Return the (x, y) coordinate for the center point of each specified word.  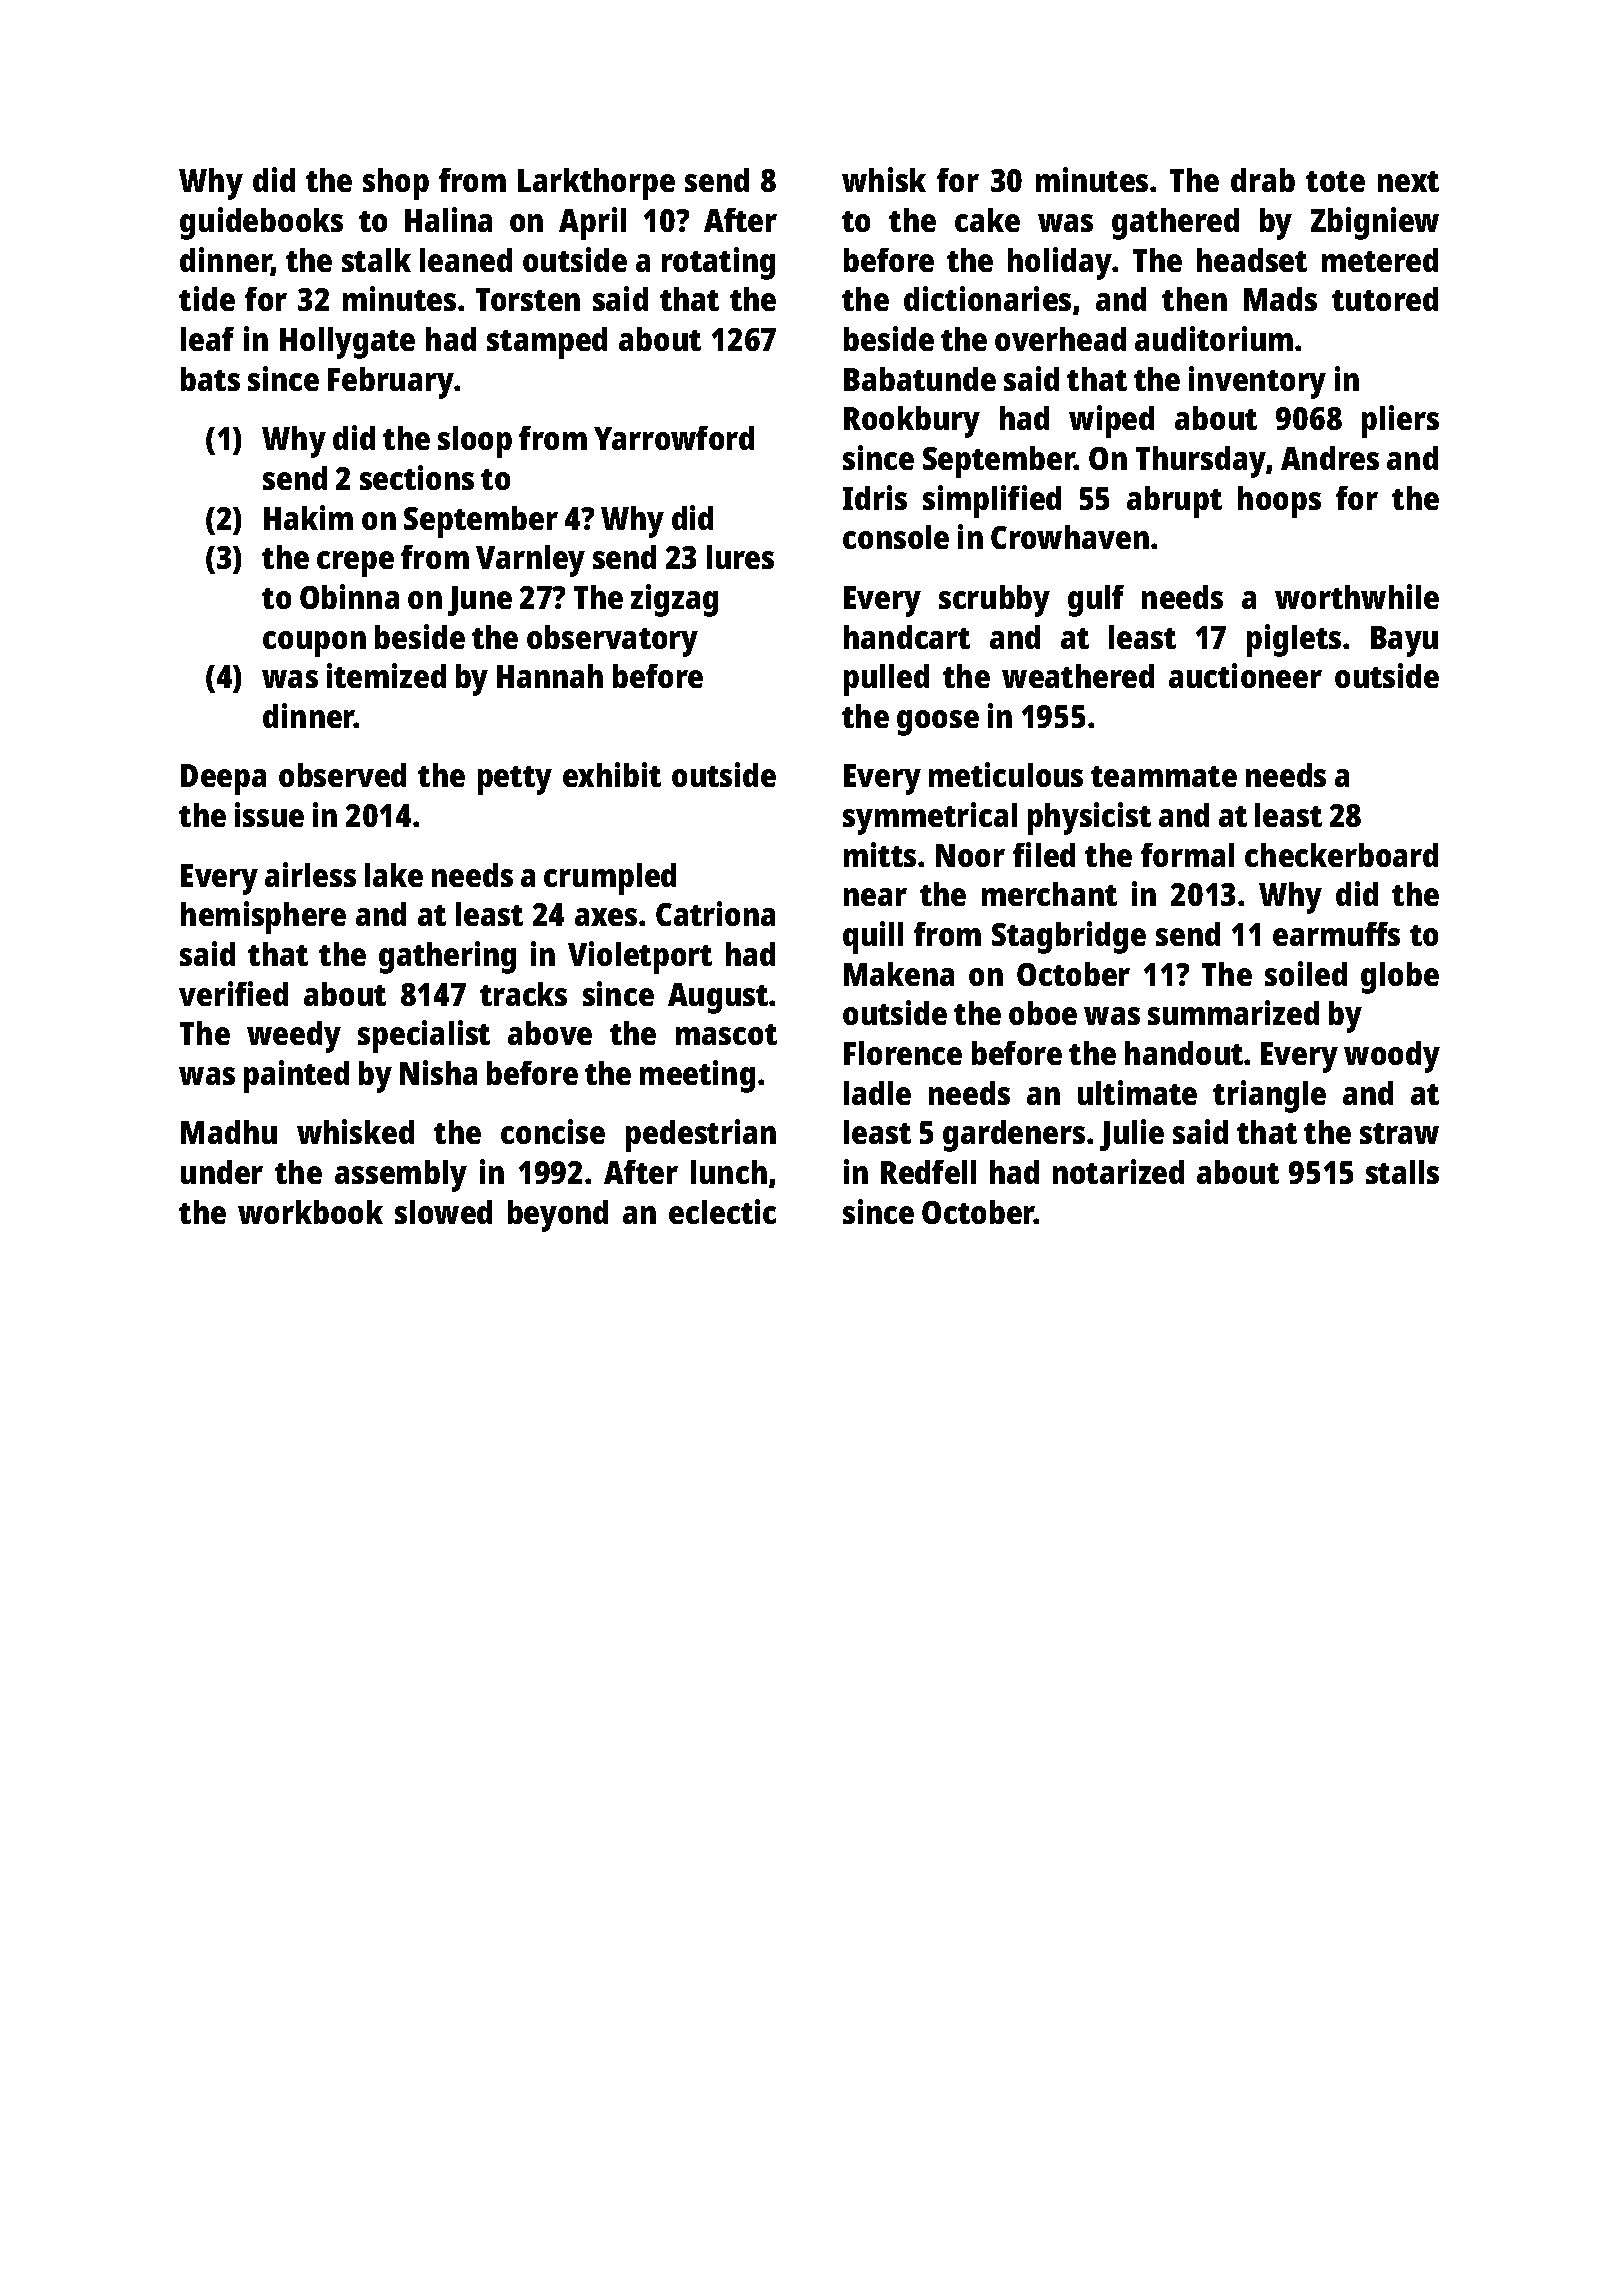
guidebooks (261, 223)
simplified (992, 501)
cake (987, 220)
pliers (1400, 421)
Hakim (308, 517)
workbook (310, 1212)
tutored (1385, 299)
